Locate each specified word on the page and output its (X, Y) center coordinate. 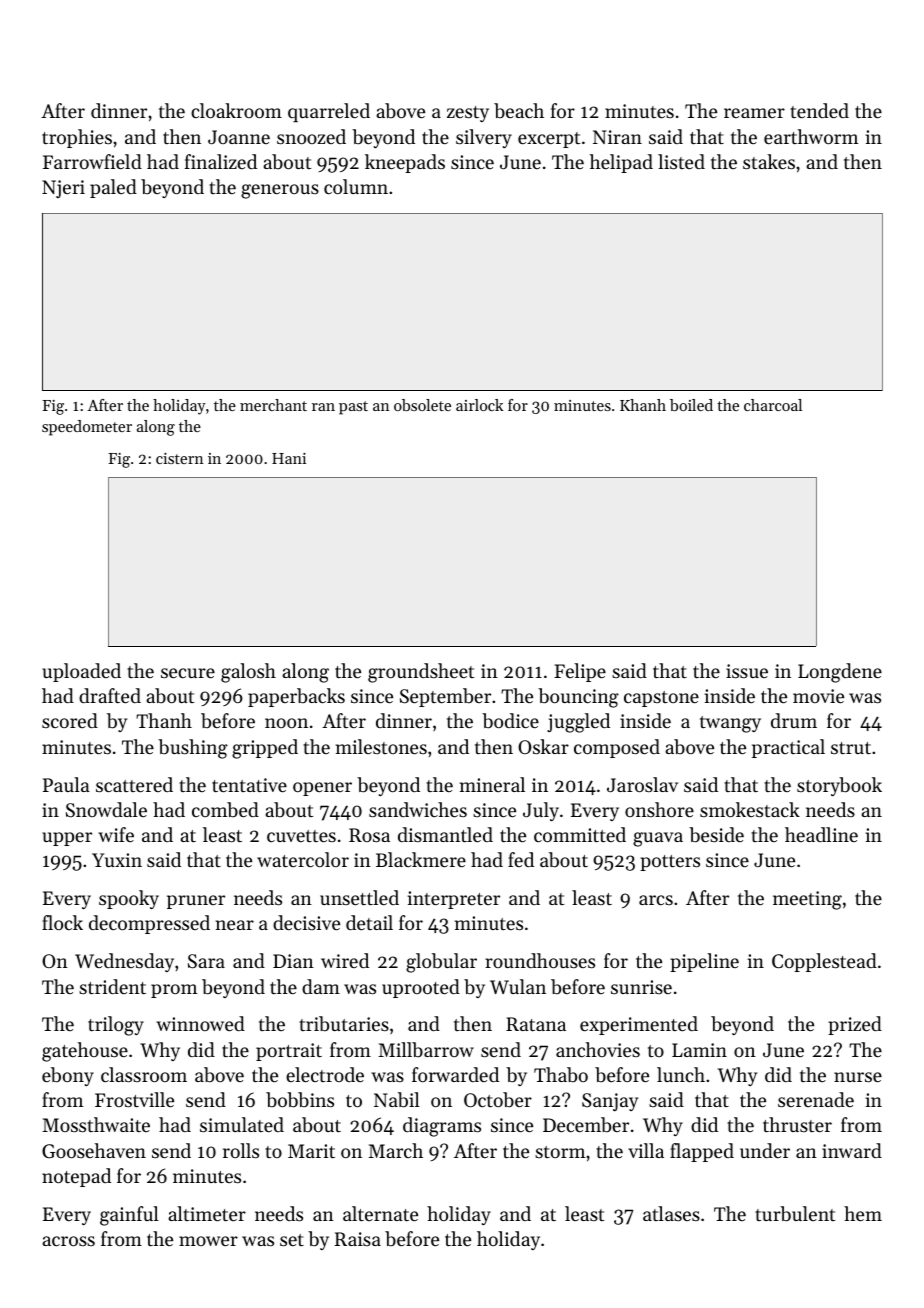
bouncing (578, 698)
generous (280, 191)
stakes (769, 161)
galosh (248, 673)
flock (62, 922)
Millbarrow (426, 1049)
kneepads (405, 163)
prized (855, 1025)
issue (747, 671)
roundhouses (540, 960)
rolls (241, 1150)
